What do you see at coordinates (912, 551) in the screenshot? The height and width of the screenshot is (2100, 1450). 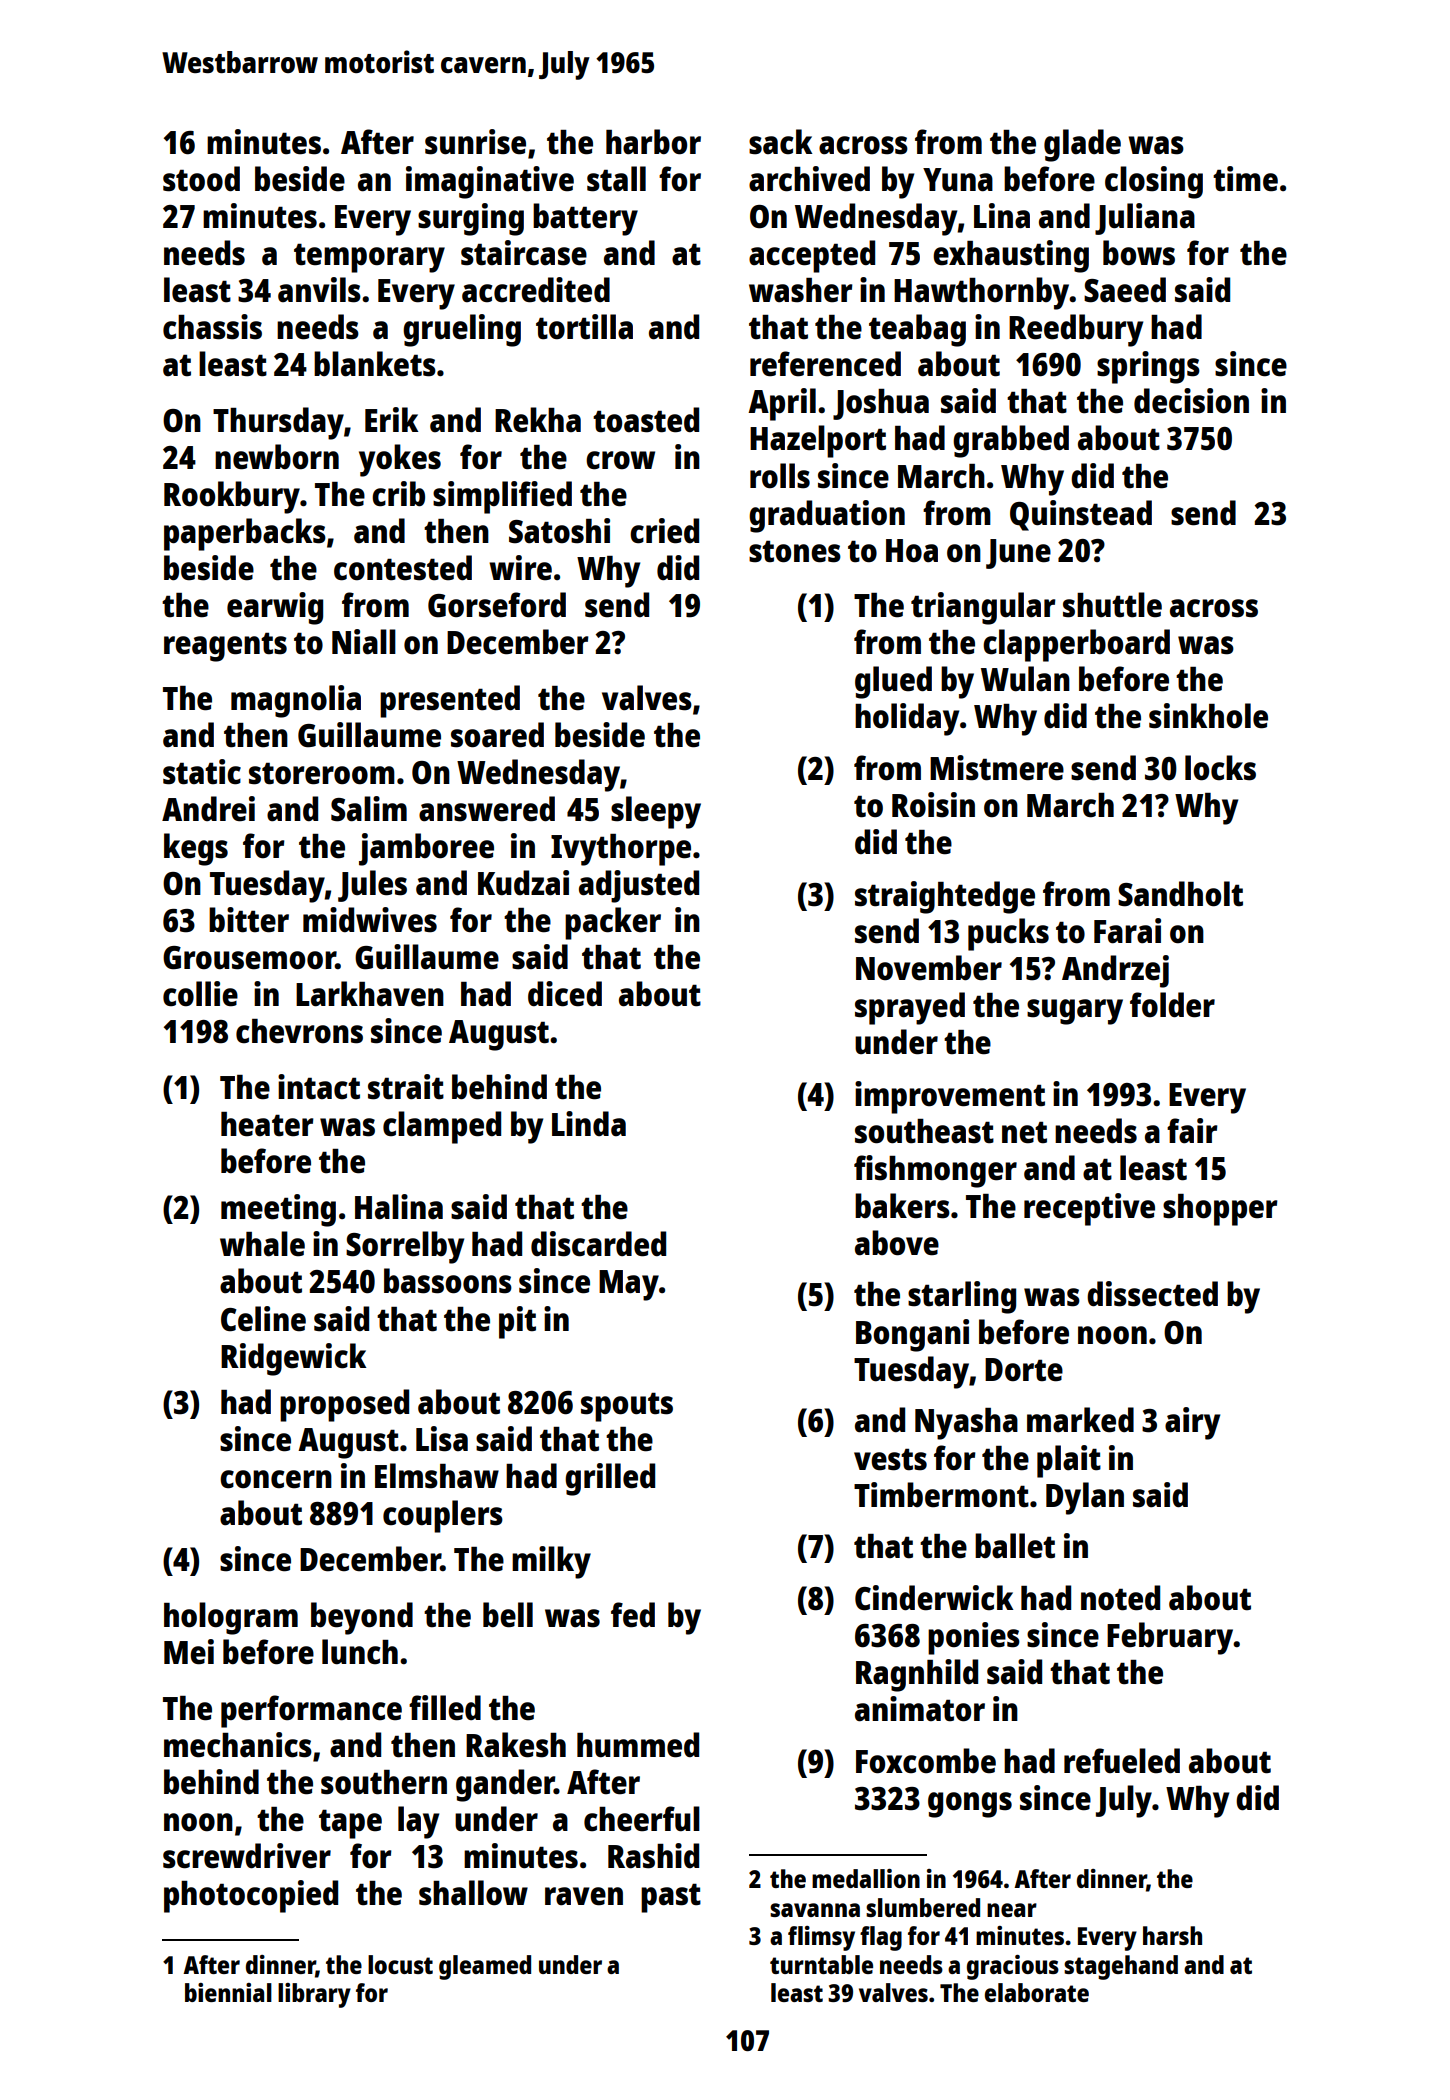 I see `Hoa` at bounding box center [912, 551].
